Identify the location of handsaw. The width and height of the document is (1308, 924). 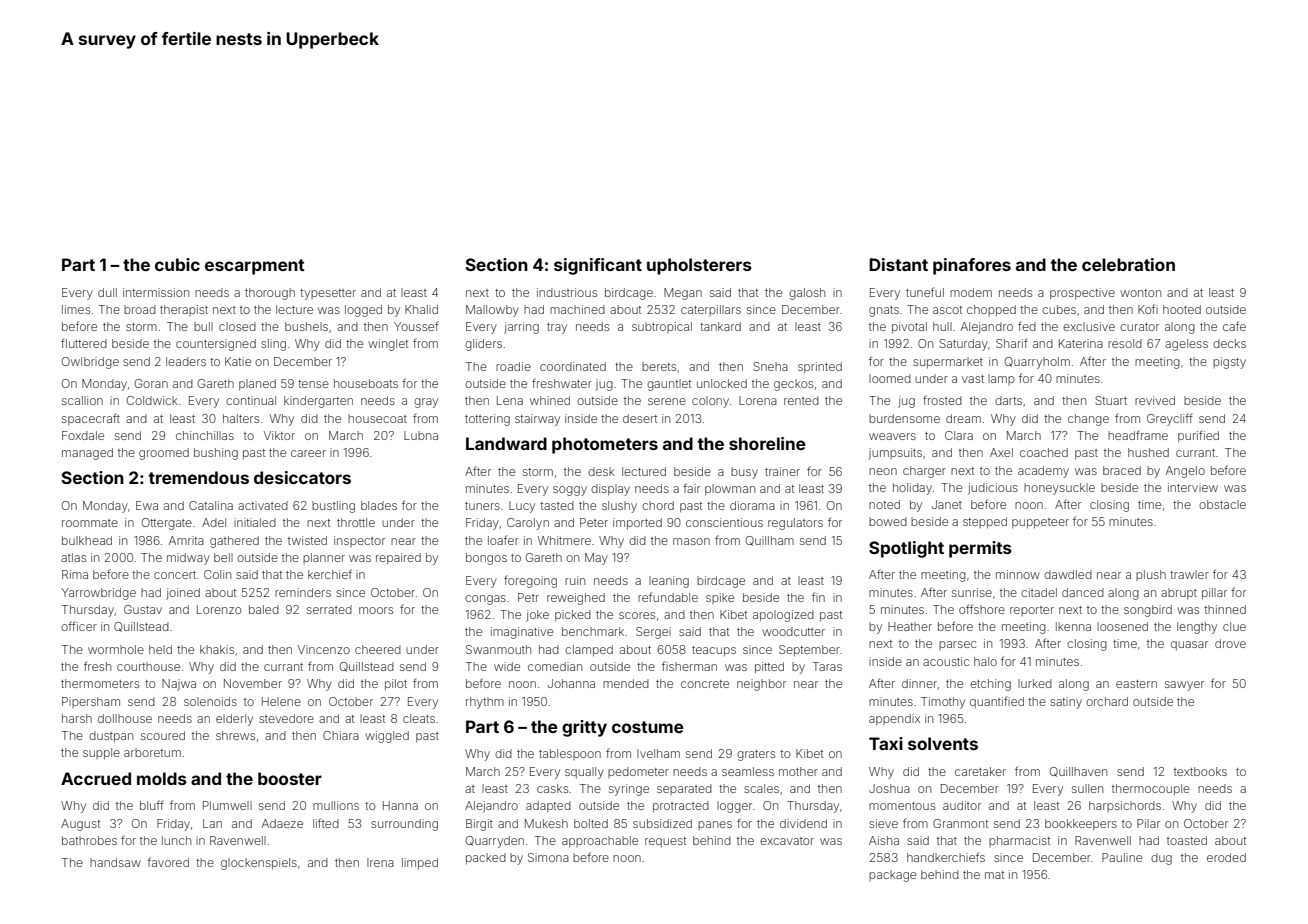
(115, 862).
